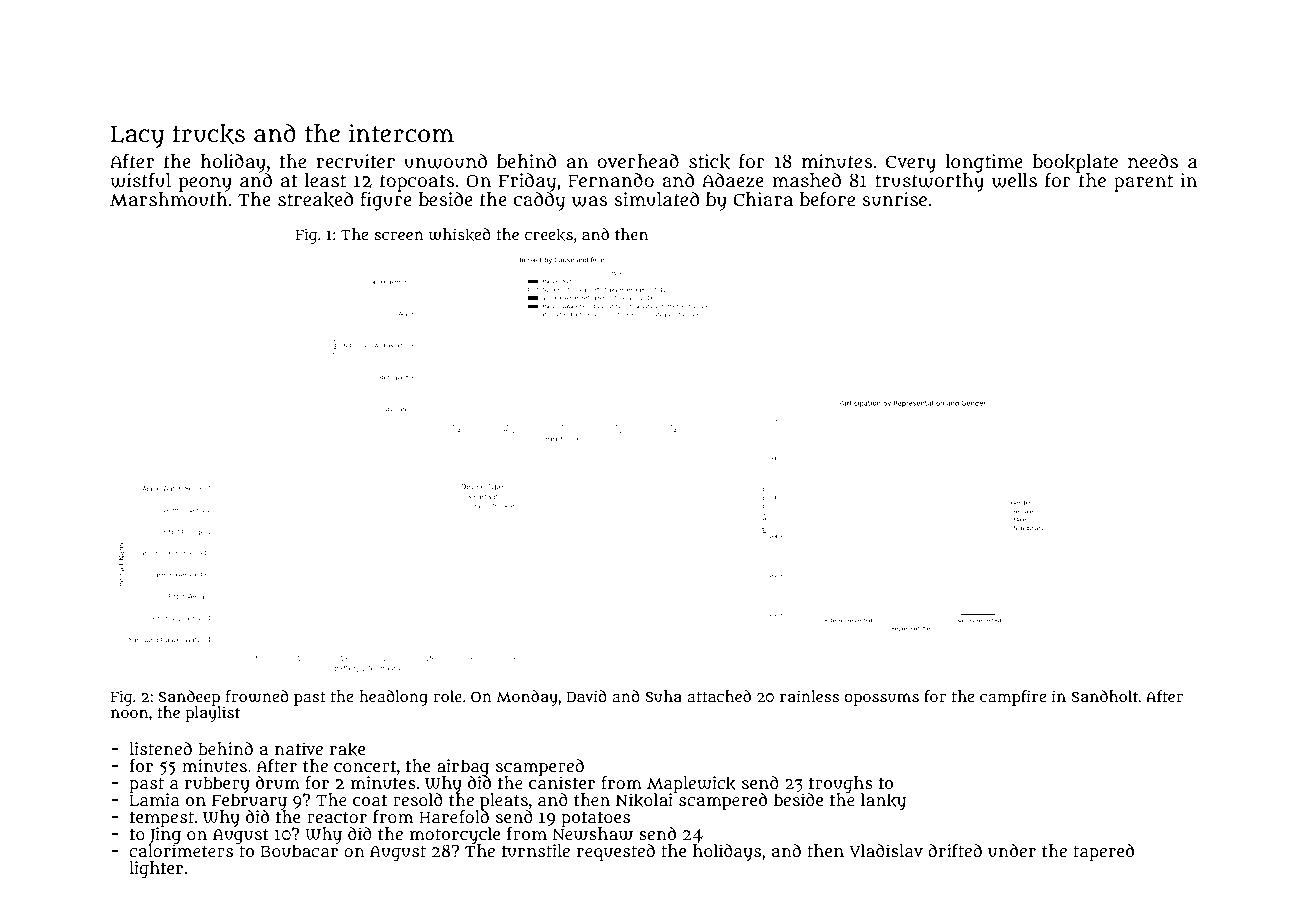 This document has height=924, width=1308. What do you see at coordinates (709, 162) in the document?
I see `stick` at bounding box center [709, 162].
